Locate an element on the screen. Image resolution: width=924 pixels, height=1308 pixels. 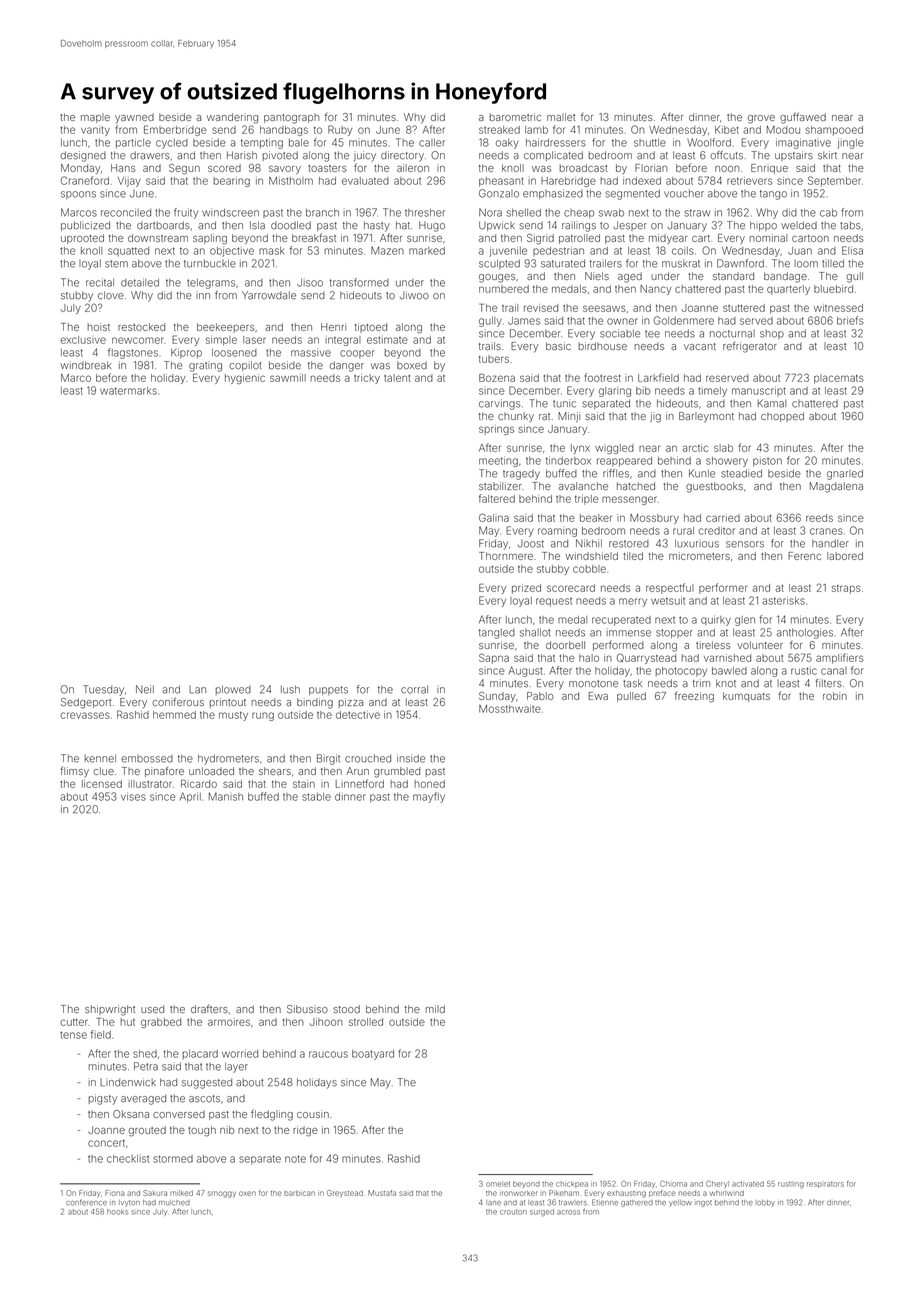
Thornmere is located at coordinates (506, 556).
